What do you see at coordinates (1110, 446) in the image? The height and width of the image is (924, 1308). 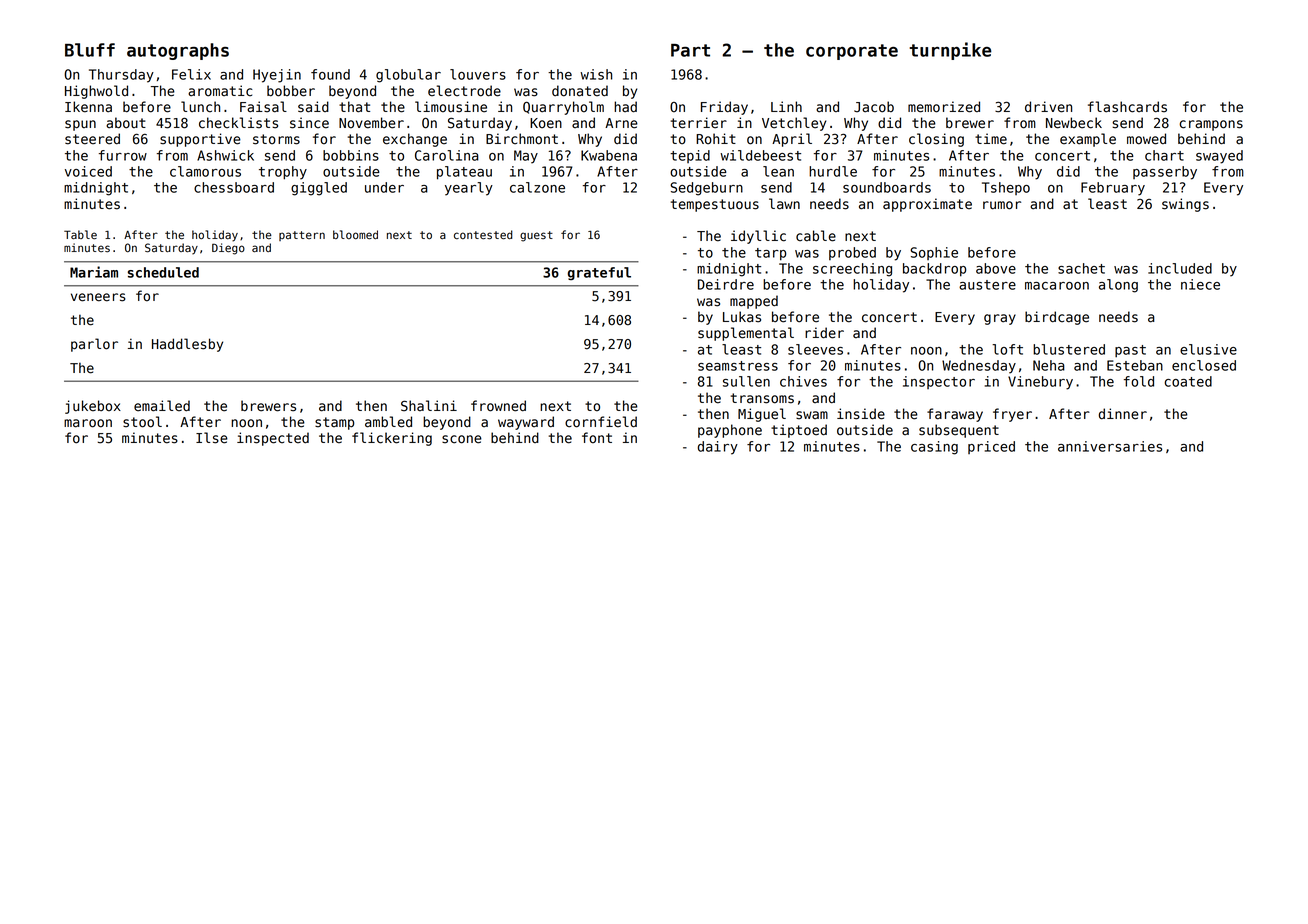 I see `anniversaries` at bounding box center [1110, 446].
